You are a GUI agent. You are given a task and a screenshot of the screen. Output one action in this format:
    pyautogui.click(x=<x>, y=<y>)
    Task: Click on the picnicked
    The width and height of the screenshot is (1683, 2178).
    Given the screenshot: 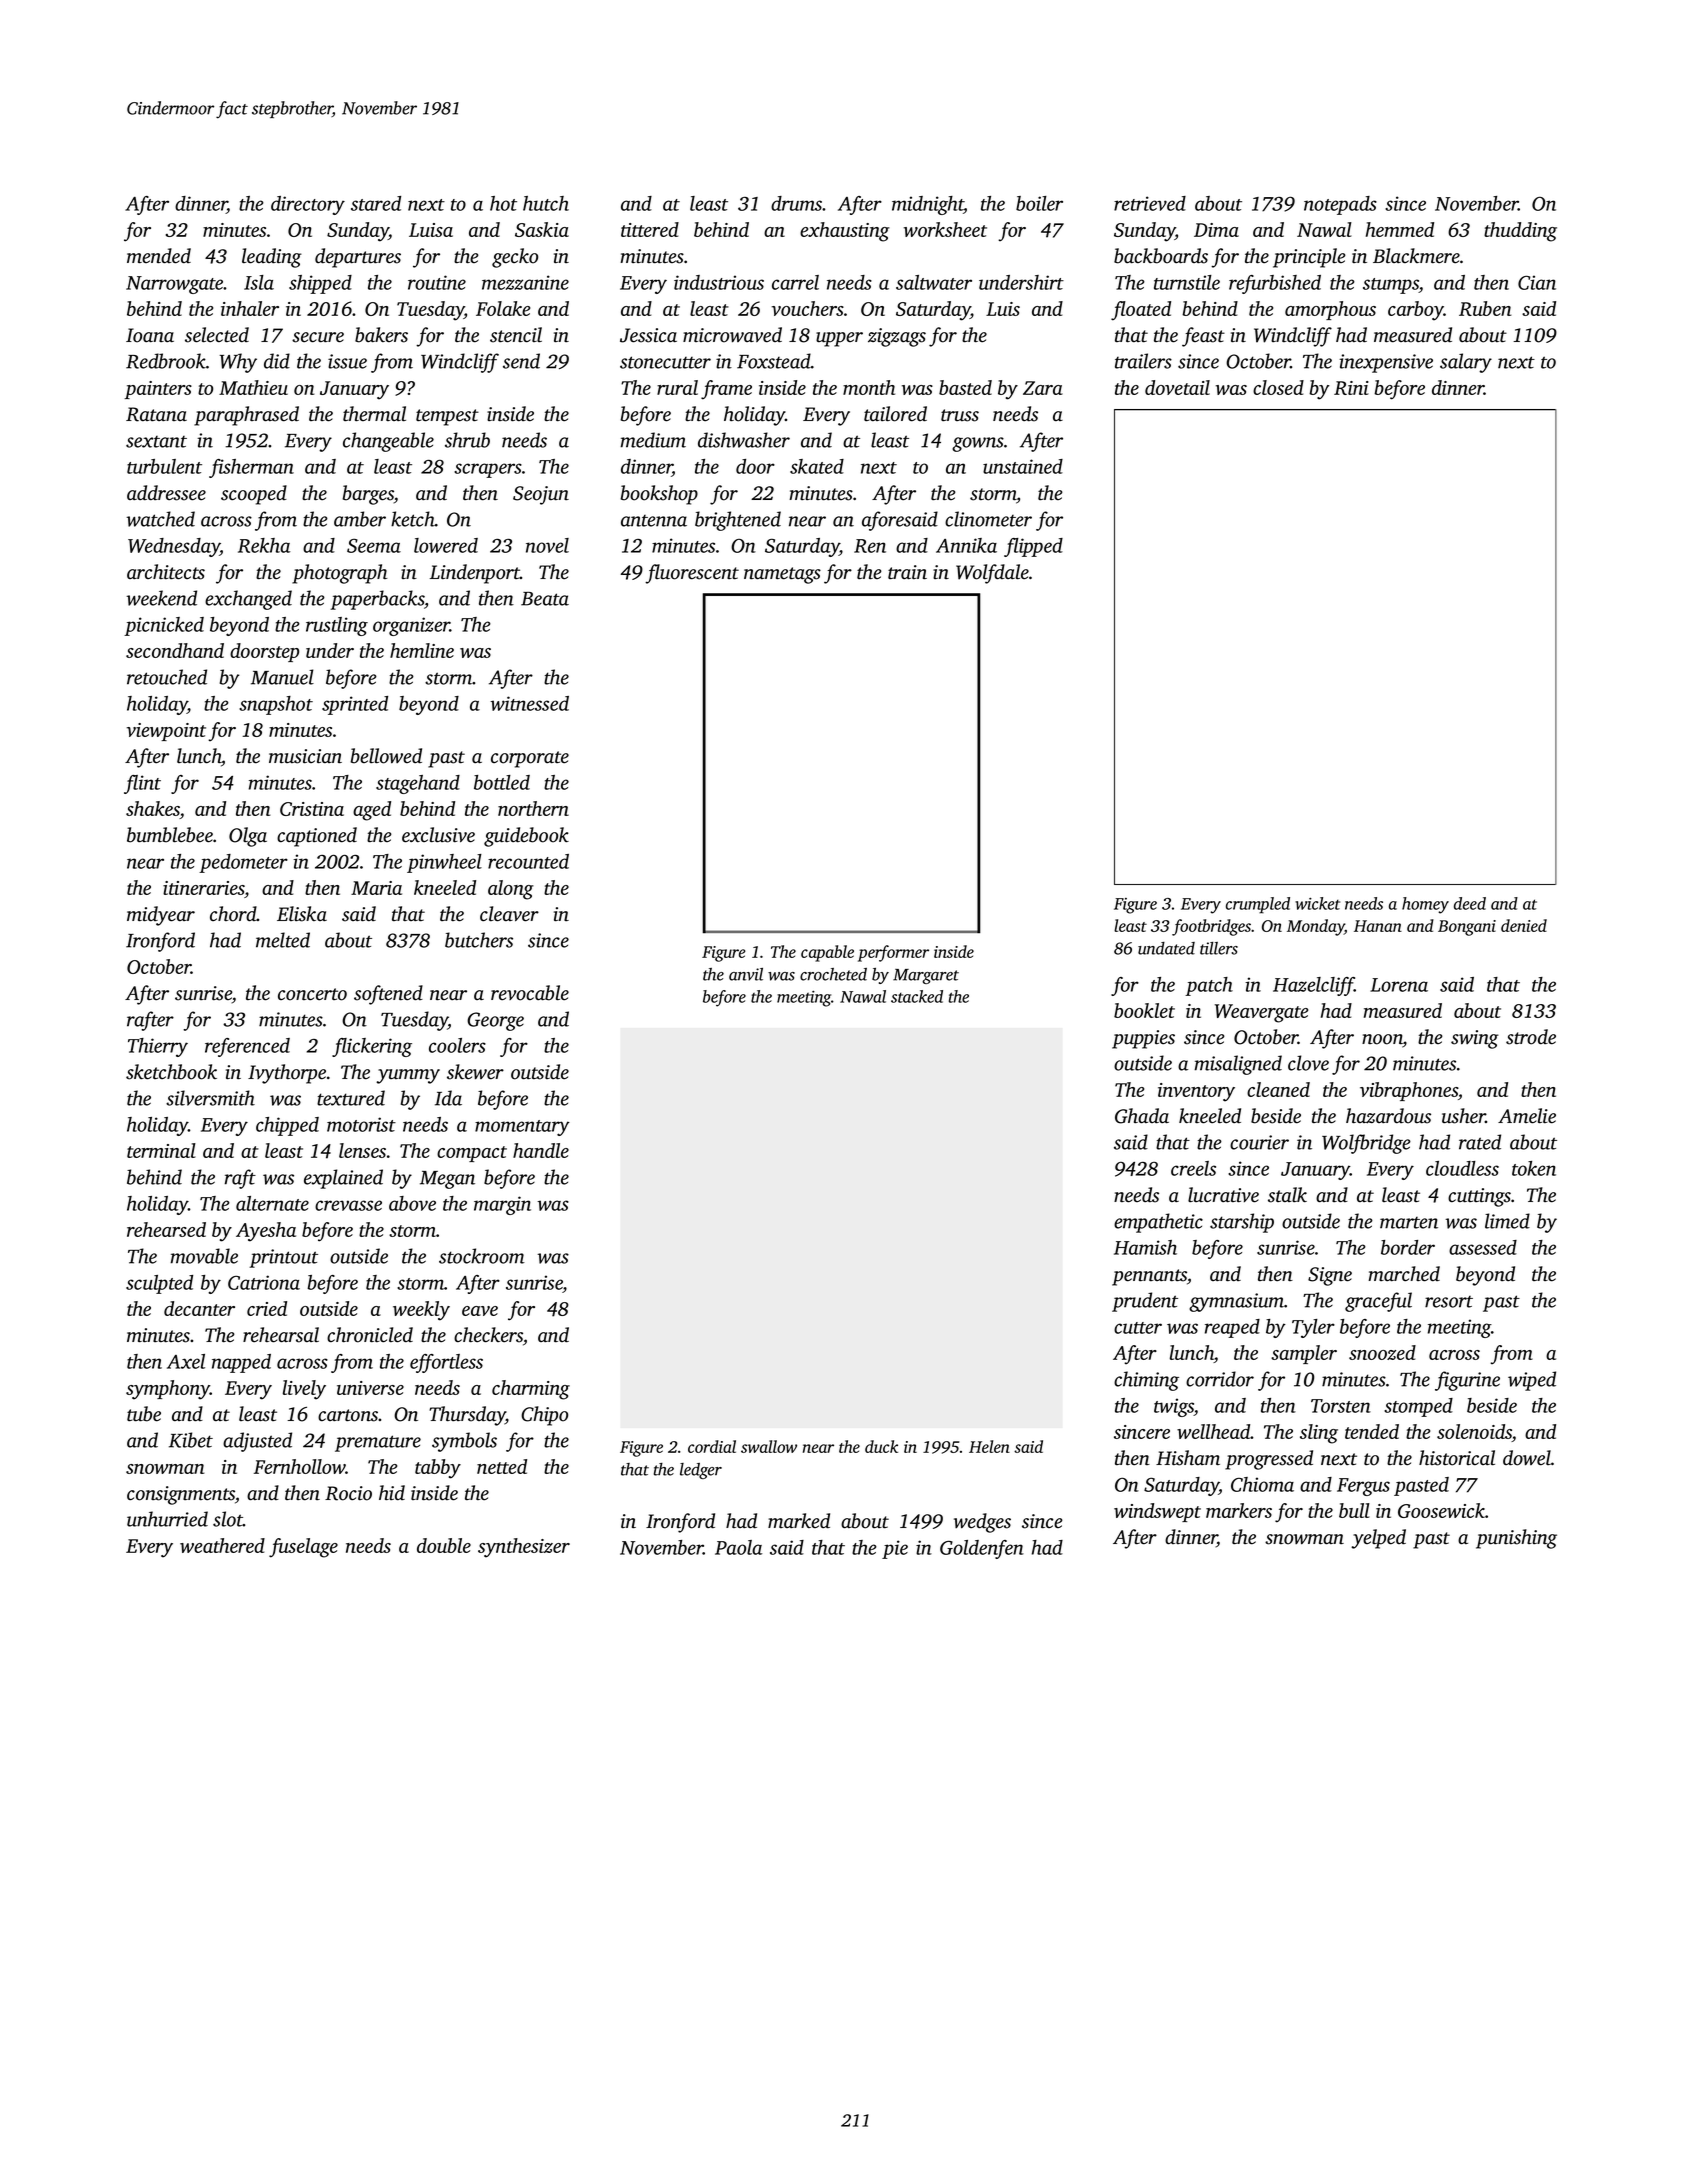 What is the action you would take?
    pyautogui.click(x=164, y=626)
